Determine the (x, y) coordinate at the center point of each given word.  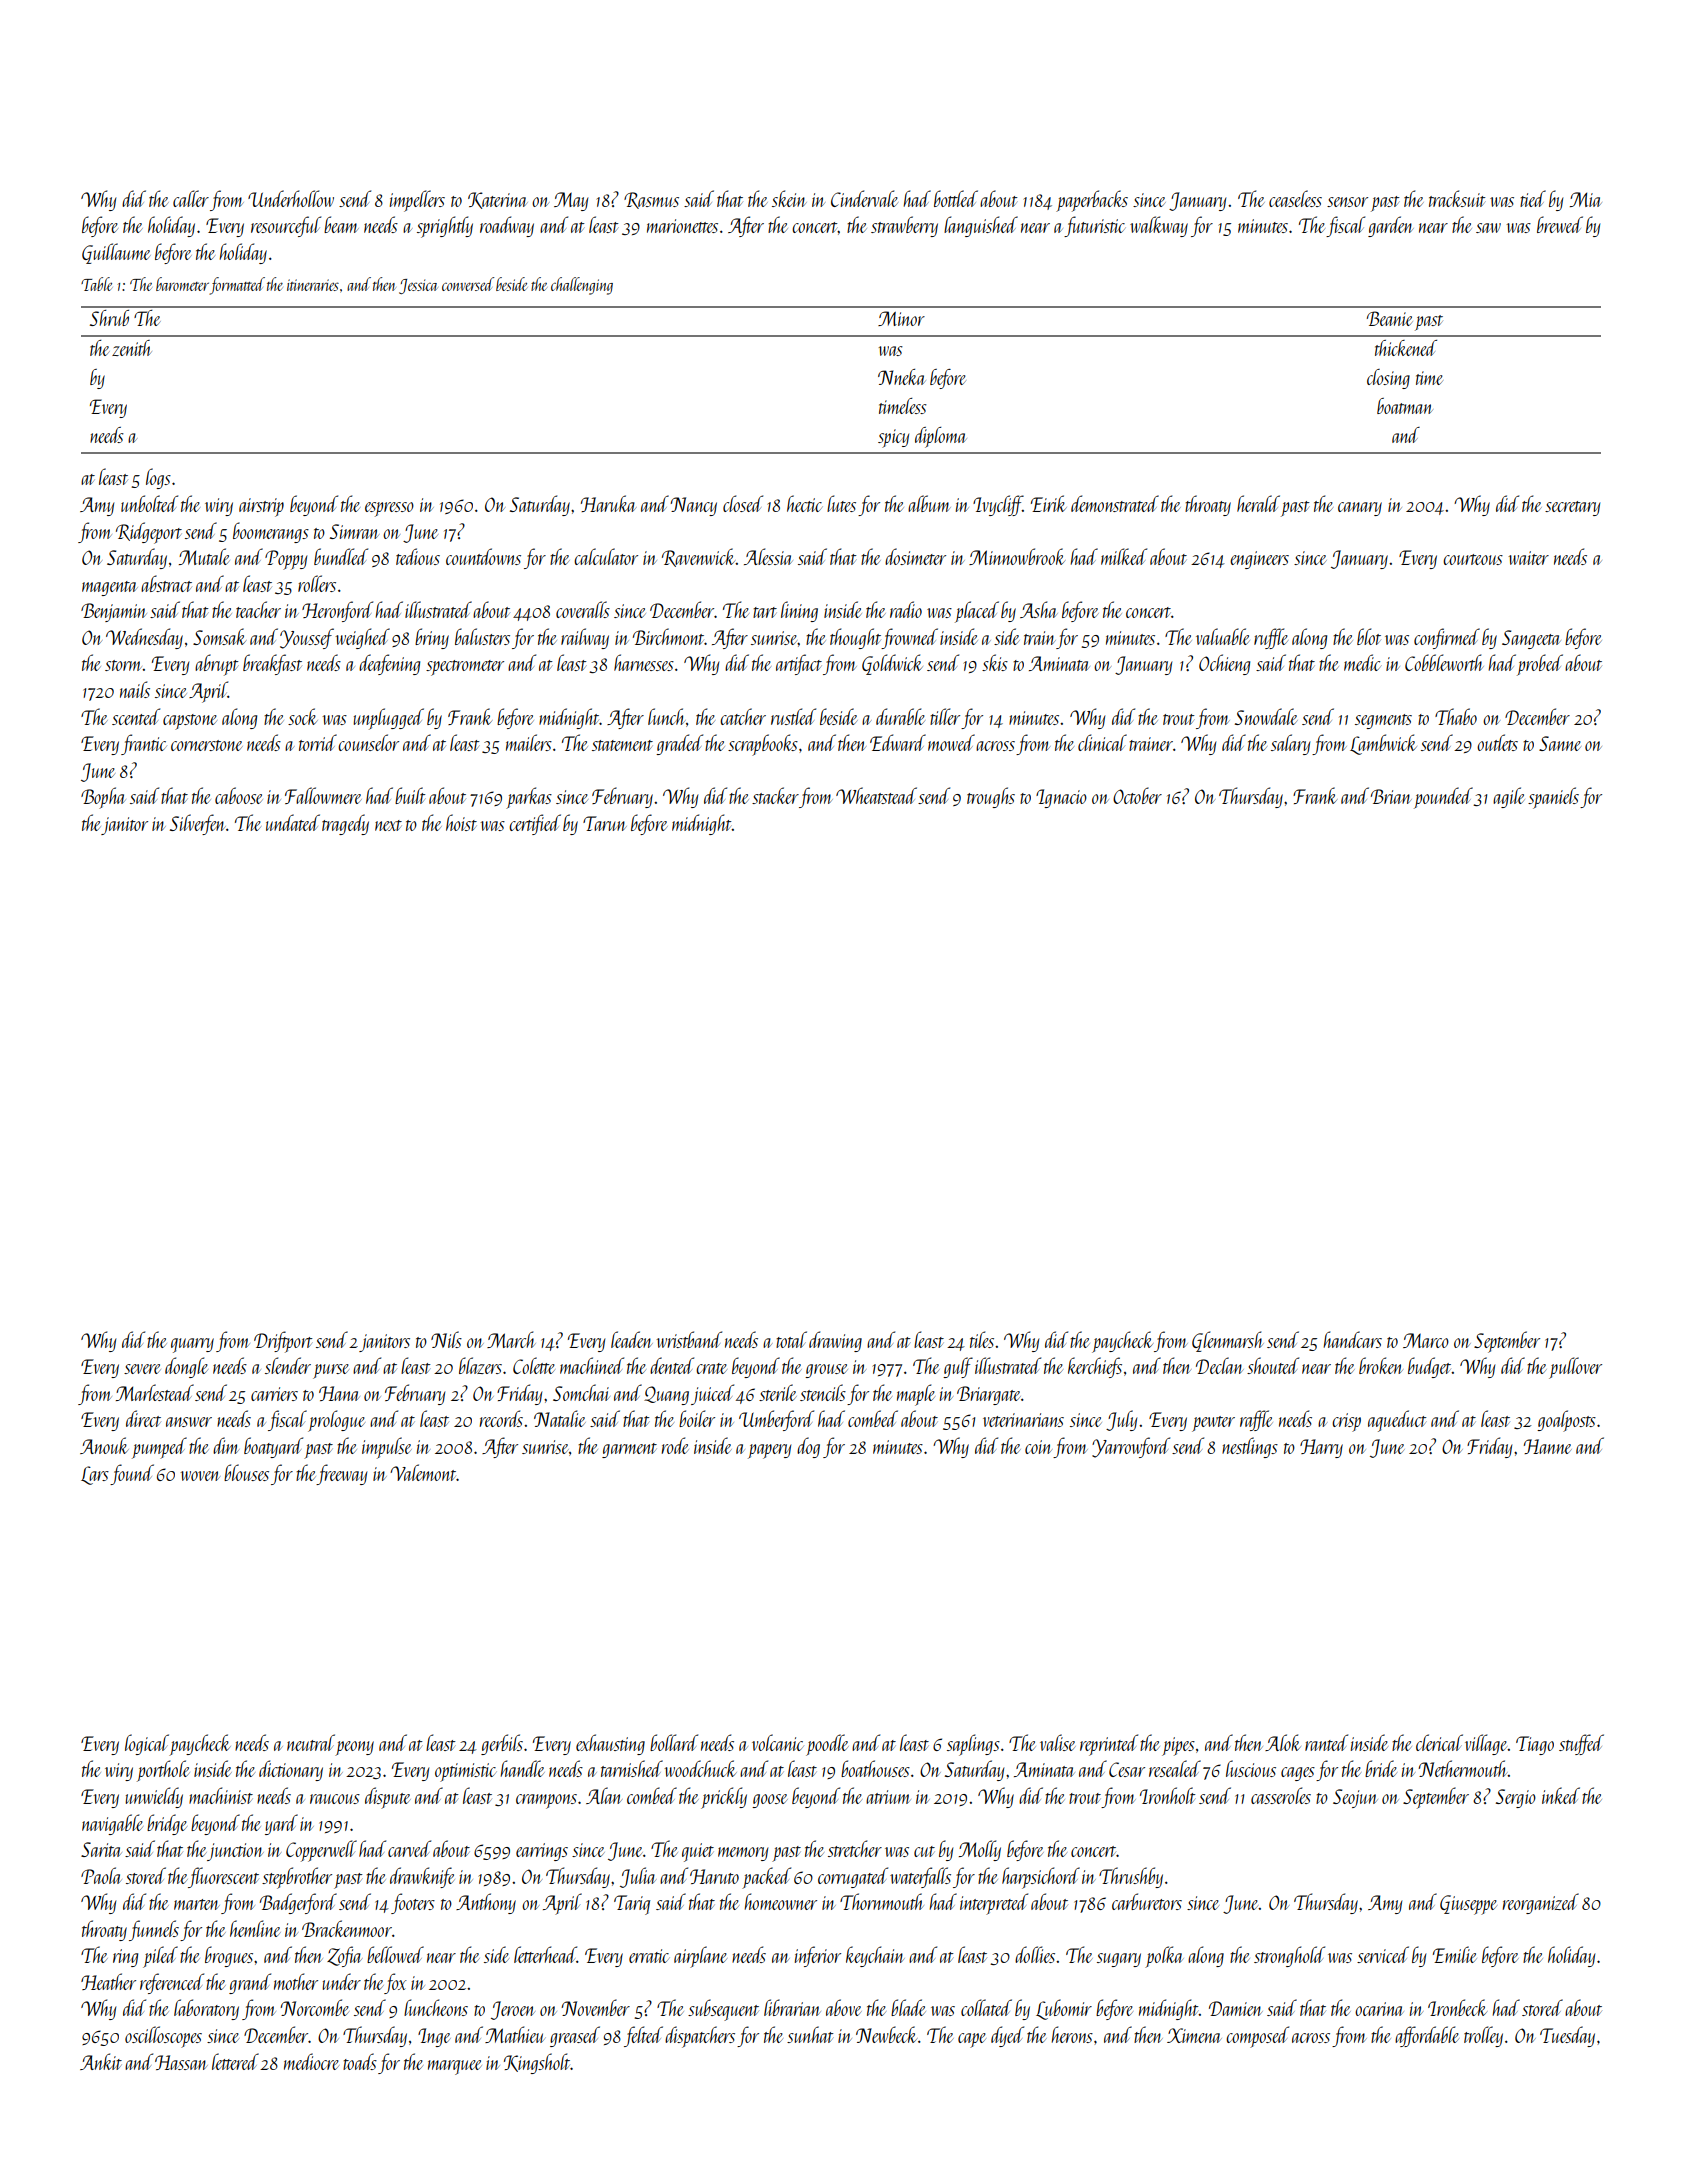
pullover (1575, 1368)
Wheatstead (876, 795)
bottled (956, 198)
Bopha (103, 798)
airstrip (261, 507)
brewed (1560, 224)
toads (360, 2061)
